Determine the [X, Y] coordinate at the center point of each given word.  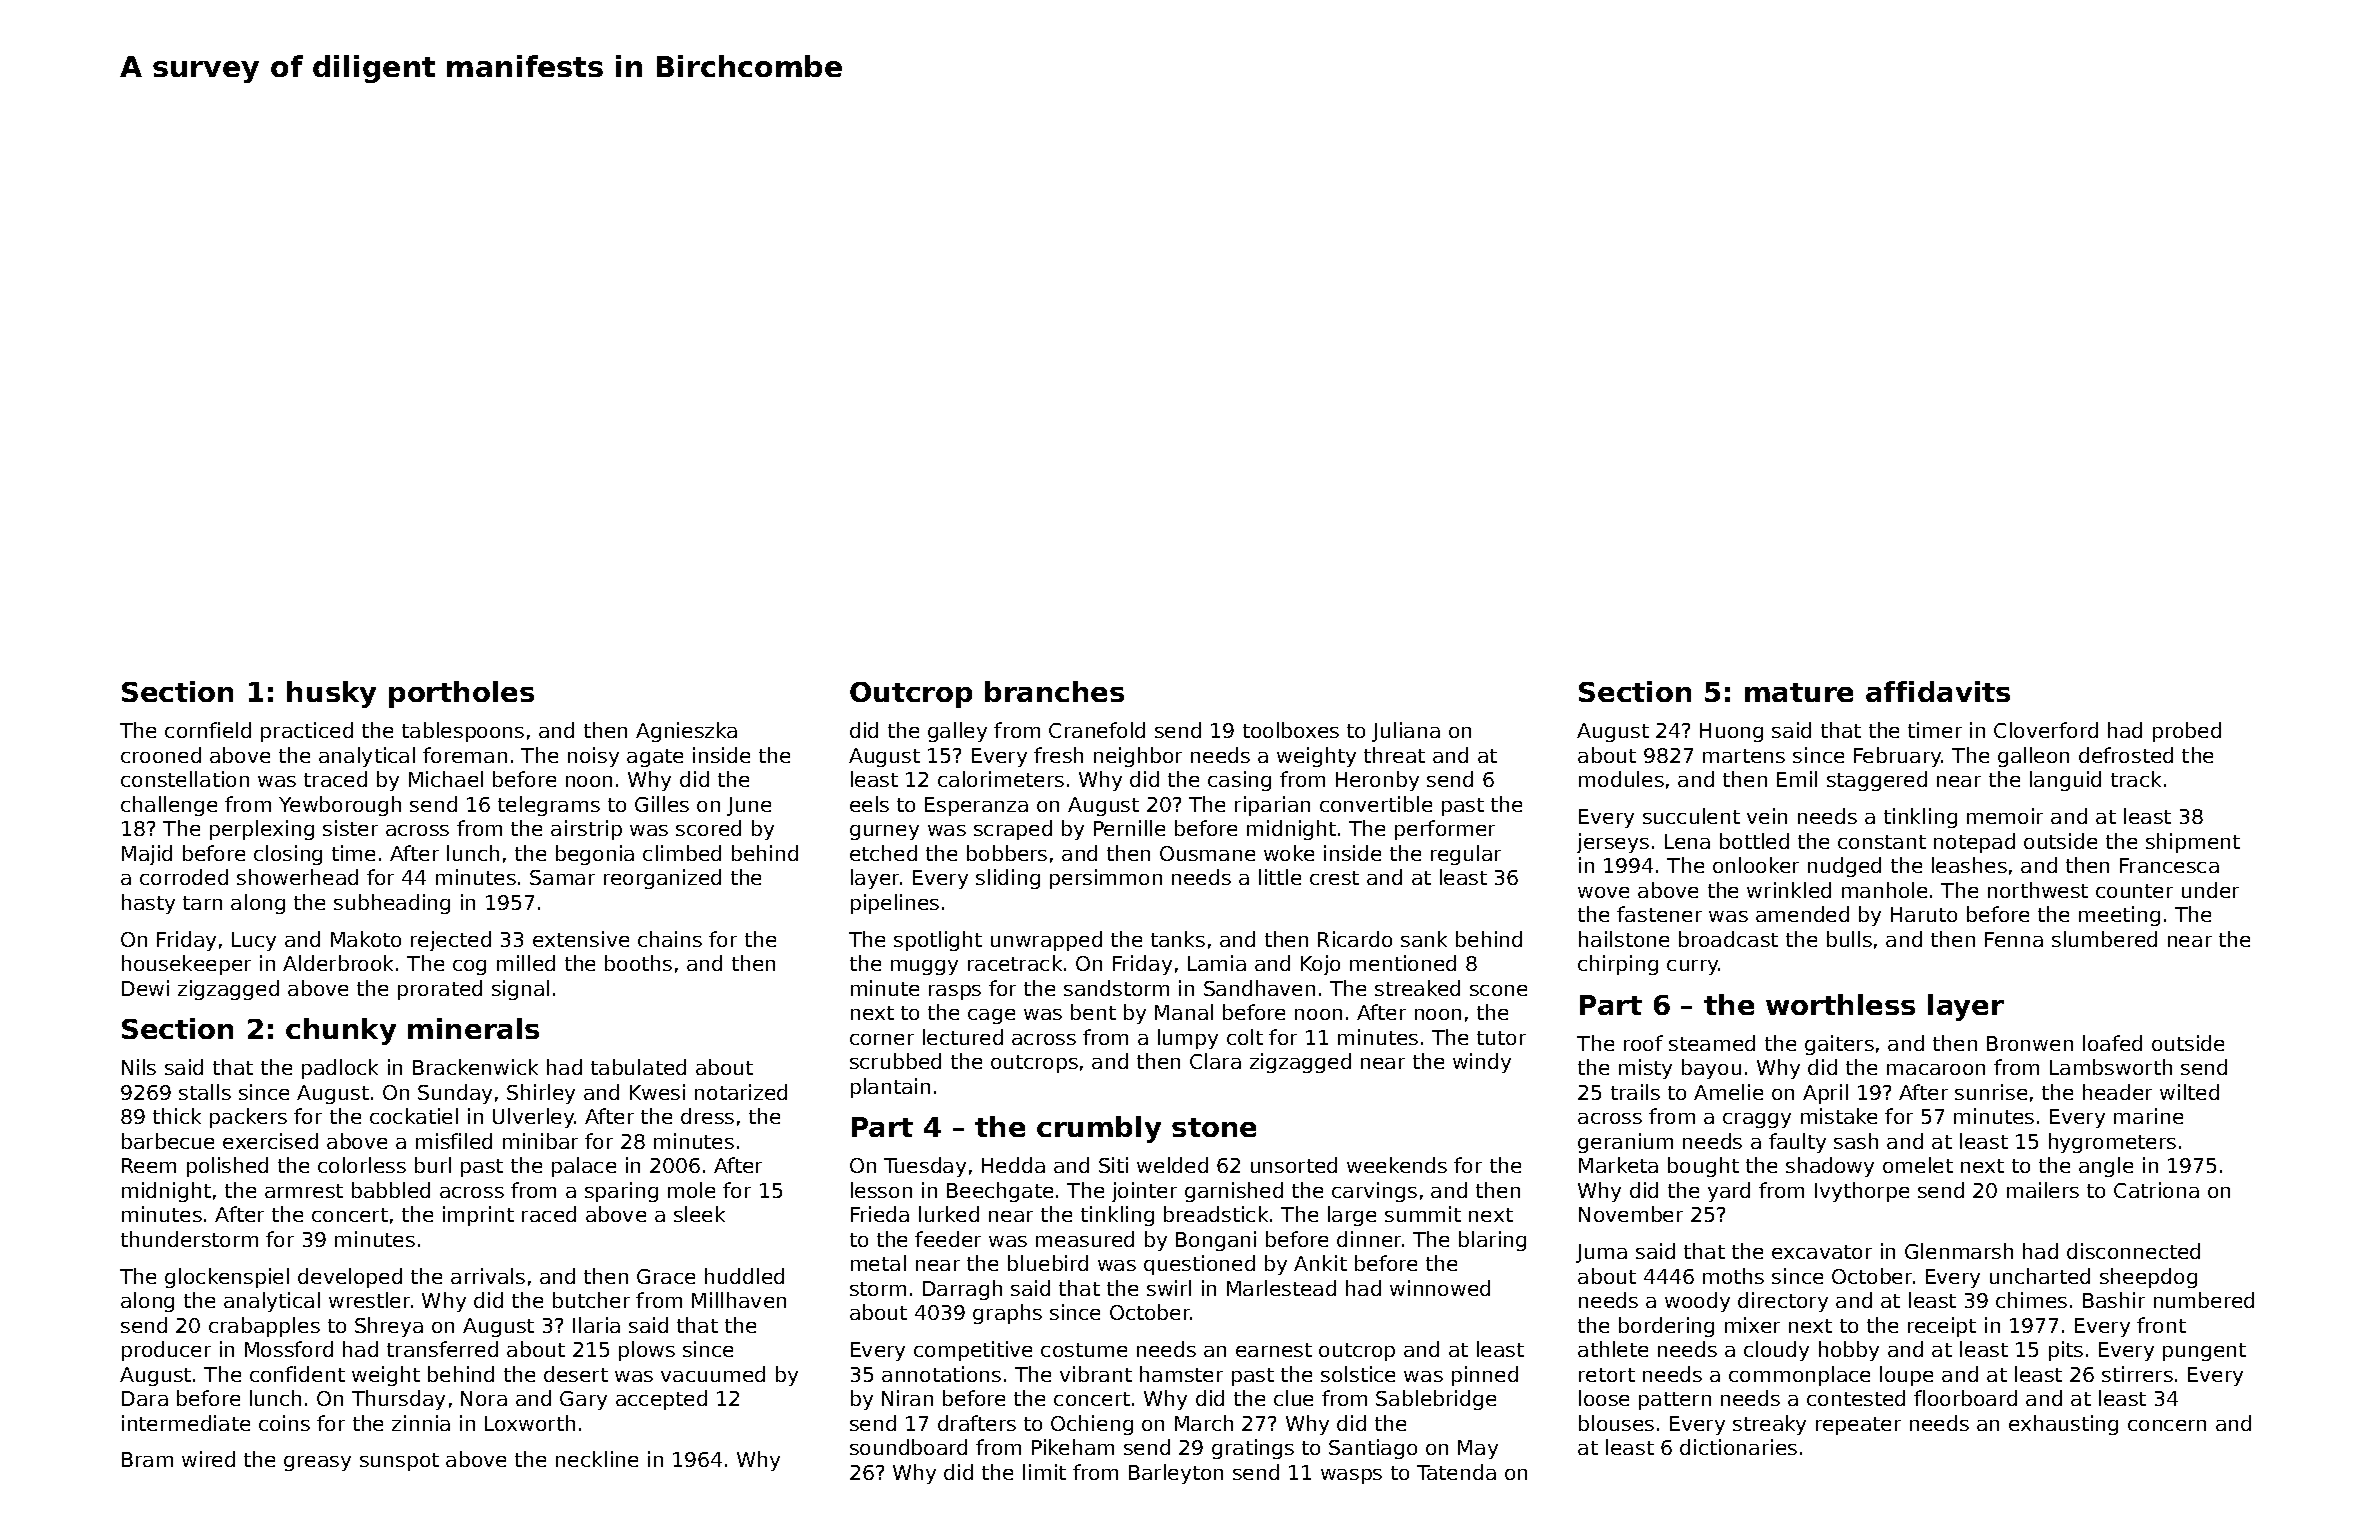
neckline [597, 1459]
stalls [205, 1092]
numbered [2204, 1300]
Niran [907, 1398]
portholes [461, 694]
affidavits [1938, 691]
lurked [949, 1214]
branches [1054, 691]
